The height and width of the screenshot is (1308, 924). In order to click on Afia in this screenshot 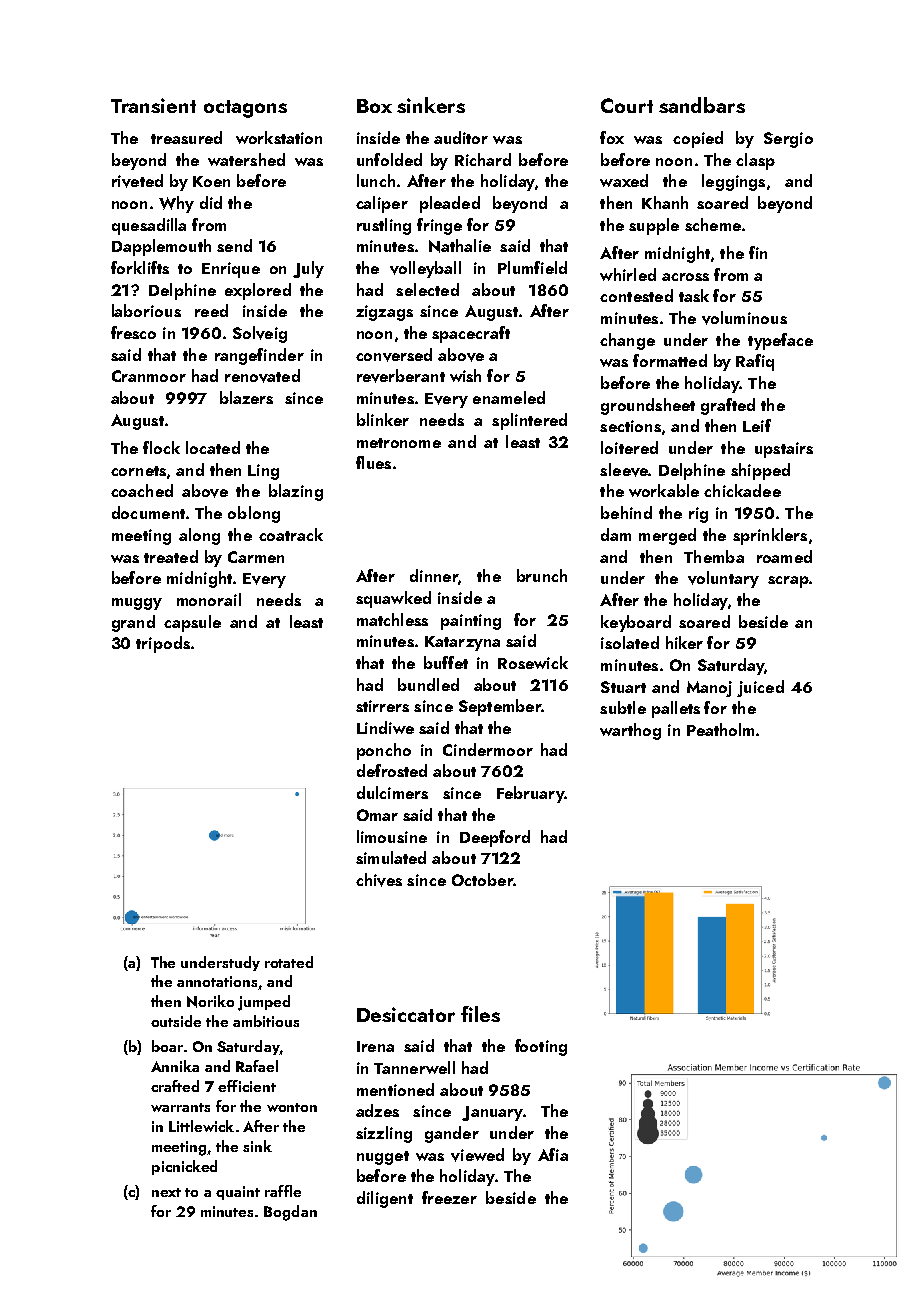, I will do `click(553, 1154)`.
